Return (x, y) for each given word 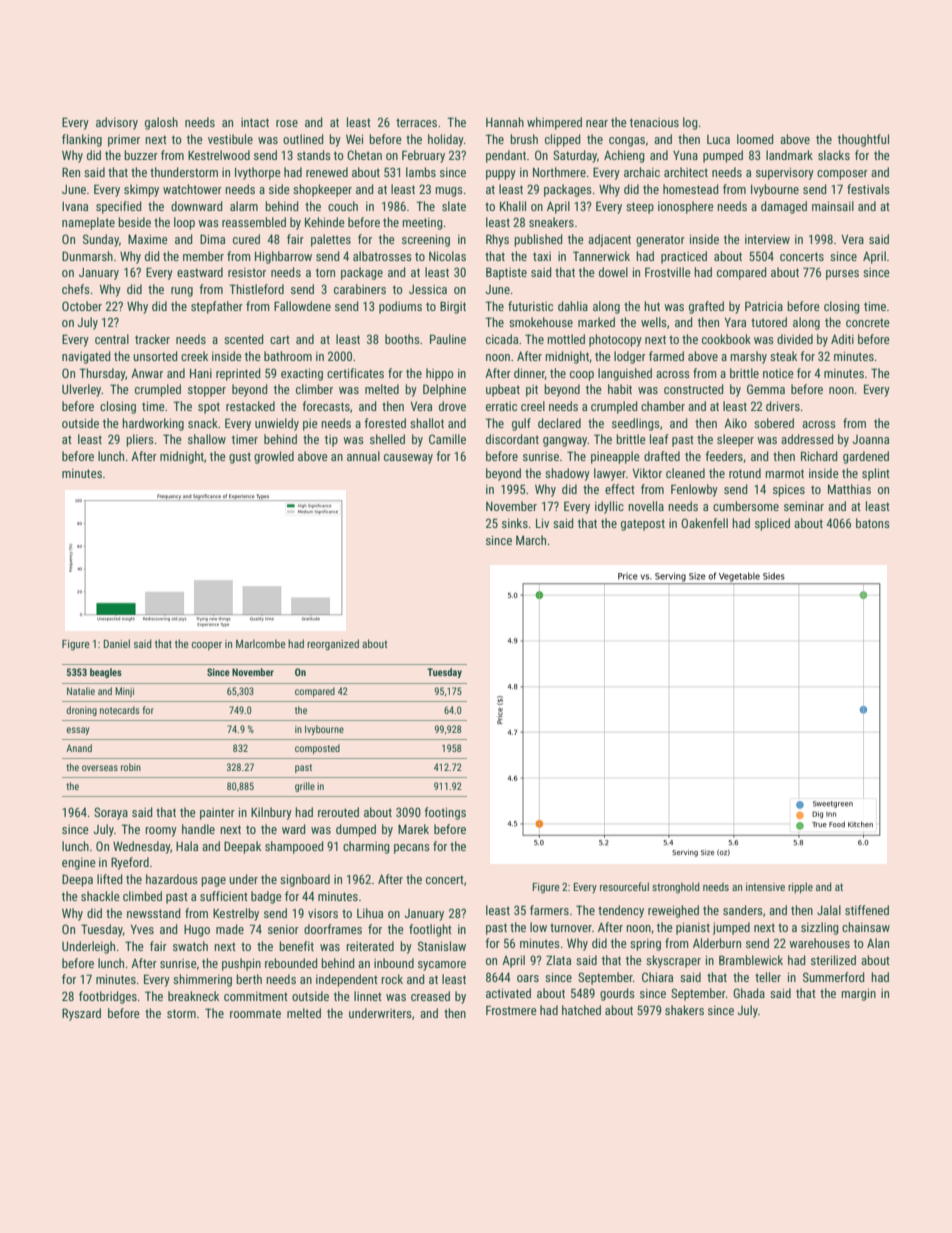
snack (203, 423)
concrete (868, 322)
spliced (772, 524)
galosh (161, 123)
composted (317, 749)
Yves (142, 929)
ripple (800, 887)
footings (445, 813)
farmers (549, 910)
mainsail (833, 206)
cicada (502, 339)
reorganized (333, 645)
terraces (416, 122)
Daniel (117, 643)
